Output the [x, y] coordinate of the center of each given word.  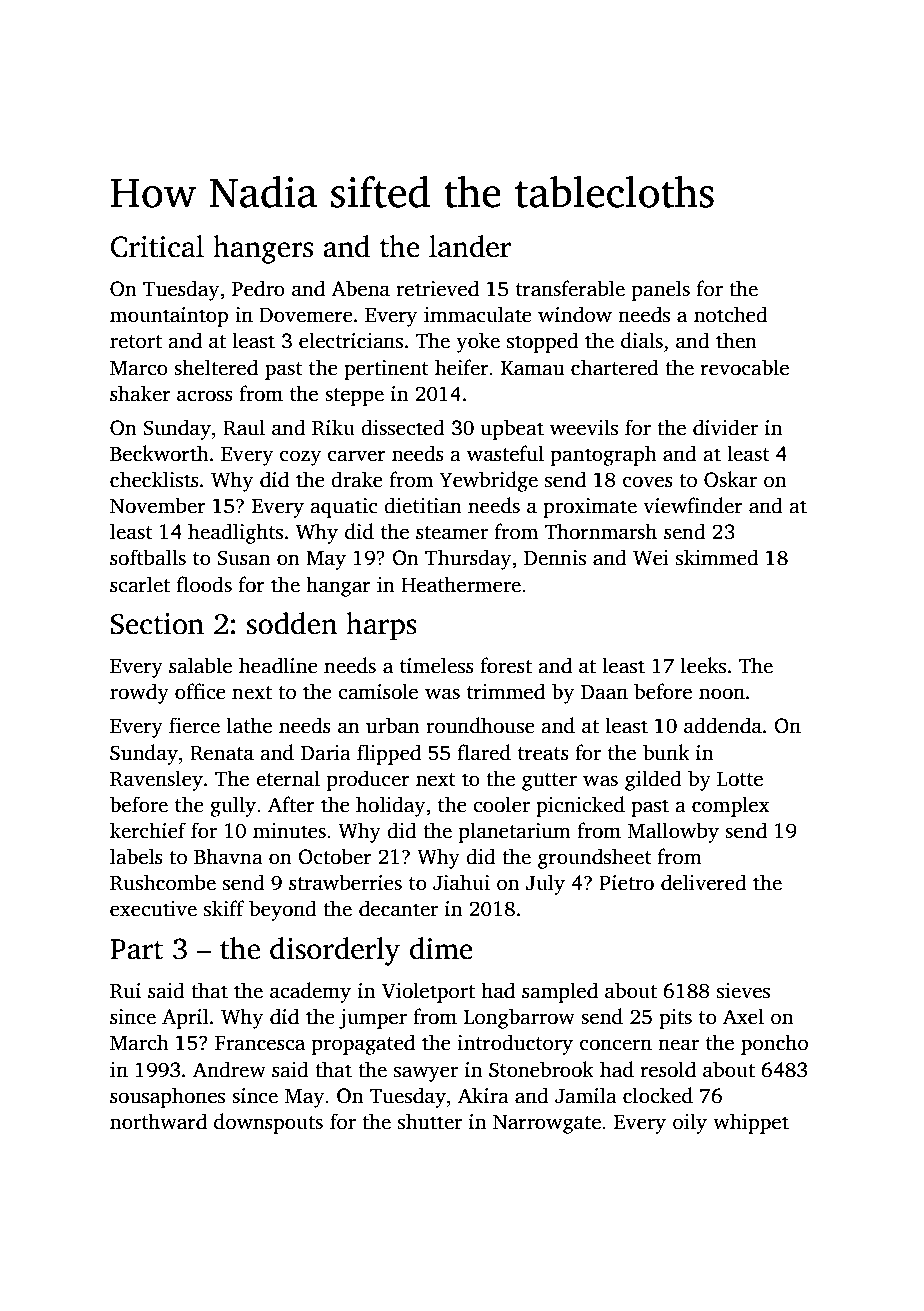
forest [506, 665]
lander [470, 246]
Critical [157, 246]
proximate [590, 508]
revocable [745, 367]
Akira [483, 1095]
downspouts [268, 1123]
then [736, 340]
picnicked [580, 806]
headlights [235, 533]
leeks [703, 665]
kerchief [148, 830]
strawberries [345, 882]
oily [690, 1123]
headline [278, 665]
